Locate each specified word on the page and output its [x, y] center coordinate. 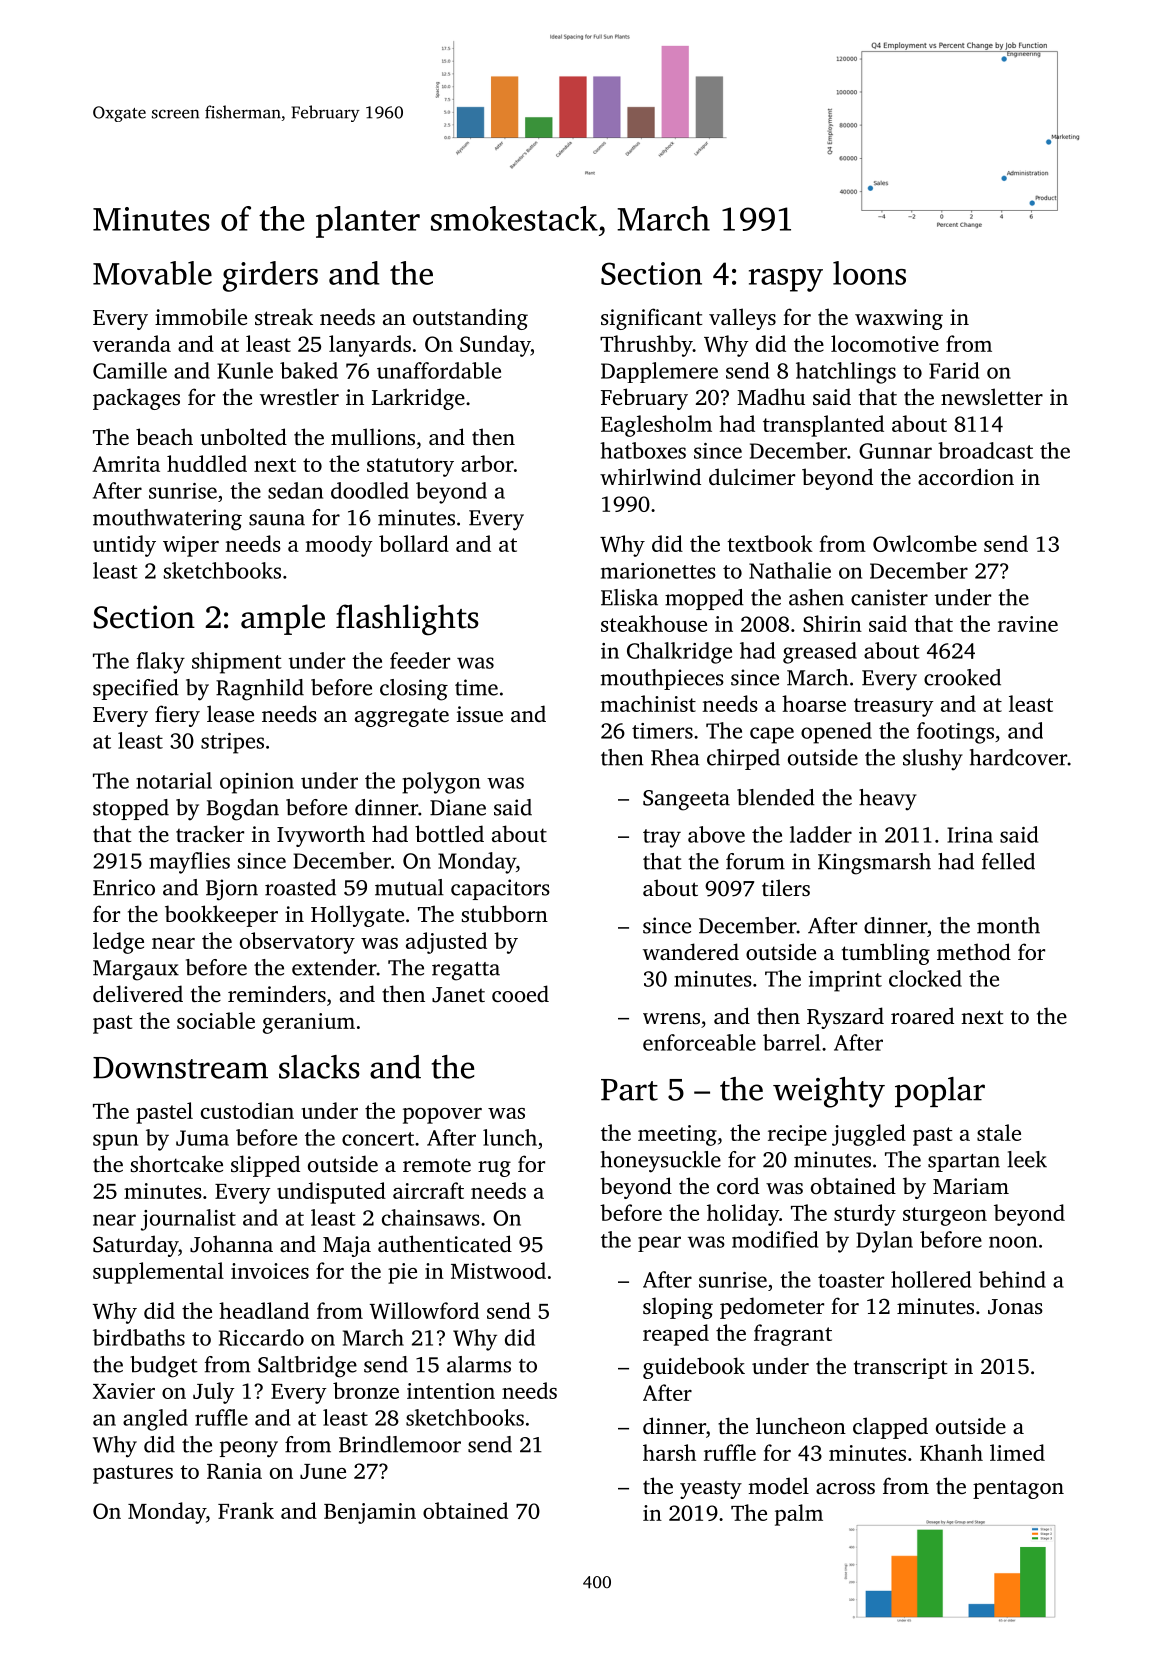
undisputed [331, 1193]
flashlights [407, 620]
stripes [232, 743]
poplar [940, 1092]
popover [442, 1116]
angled [155, 1420]
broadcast [985, 450]
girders [270, 276]
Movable [152, 273]
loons [869, 273]
